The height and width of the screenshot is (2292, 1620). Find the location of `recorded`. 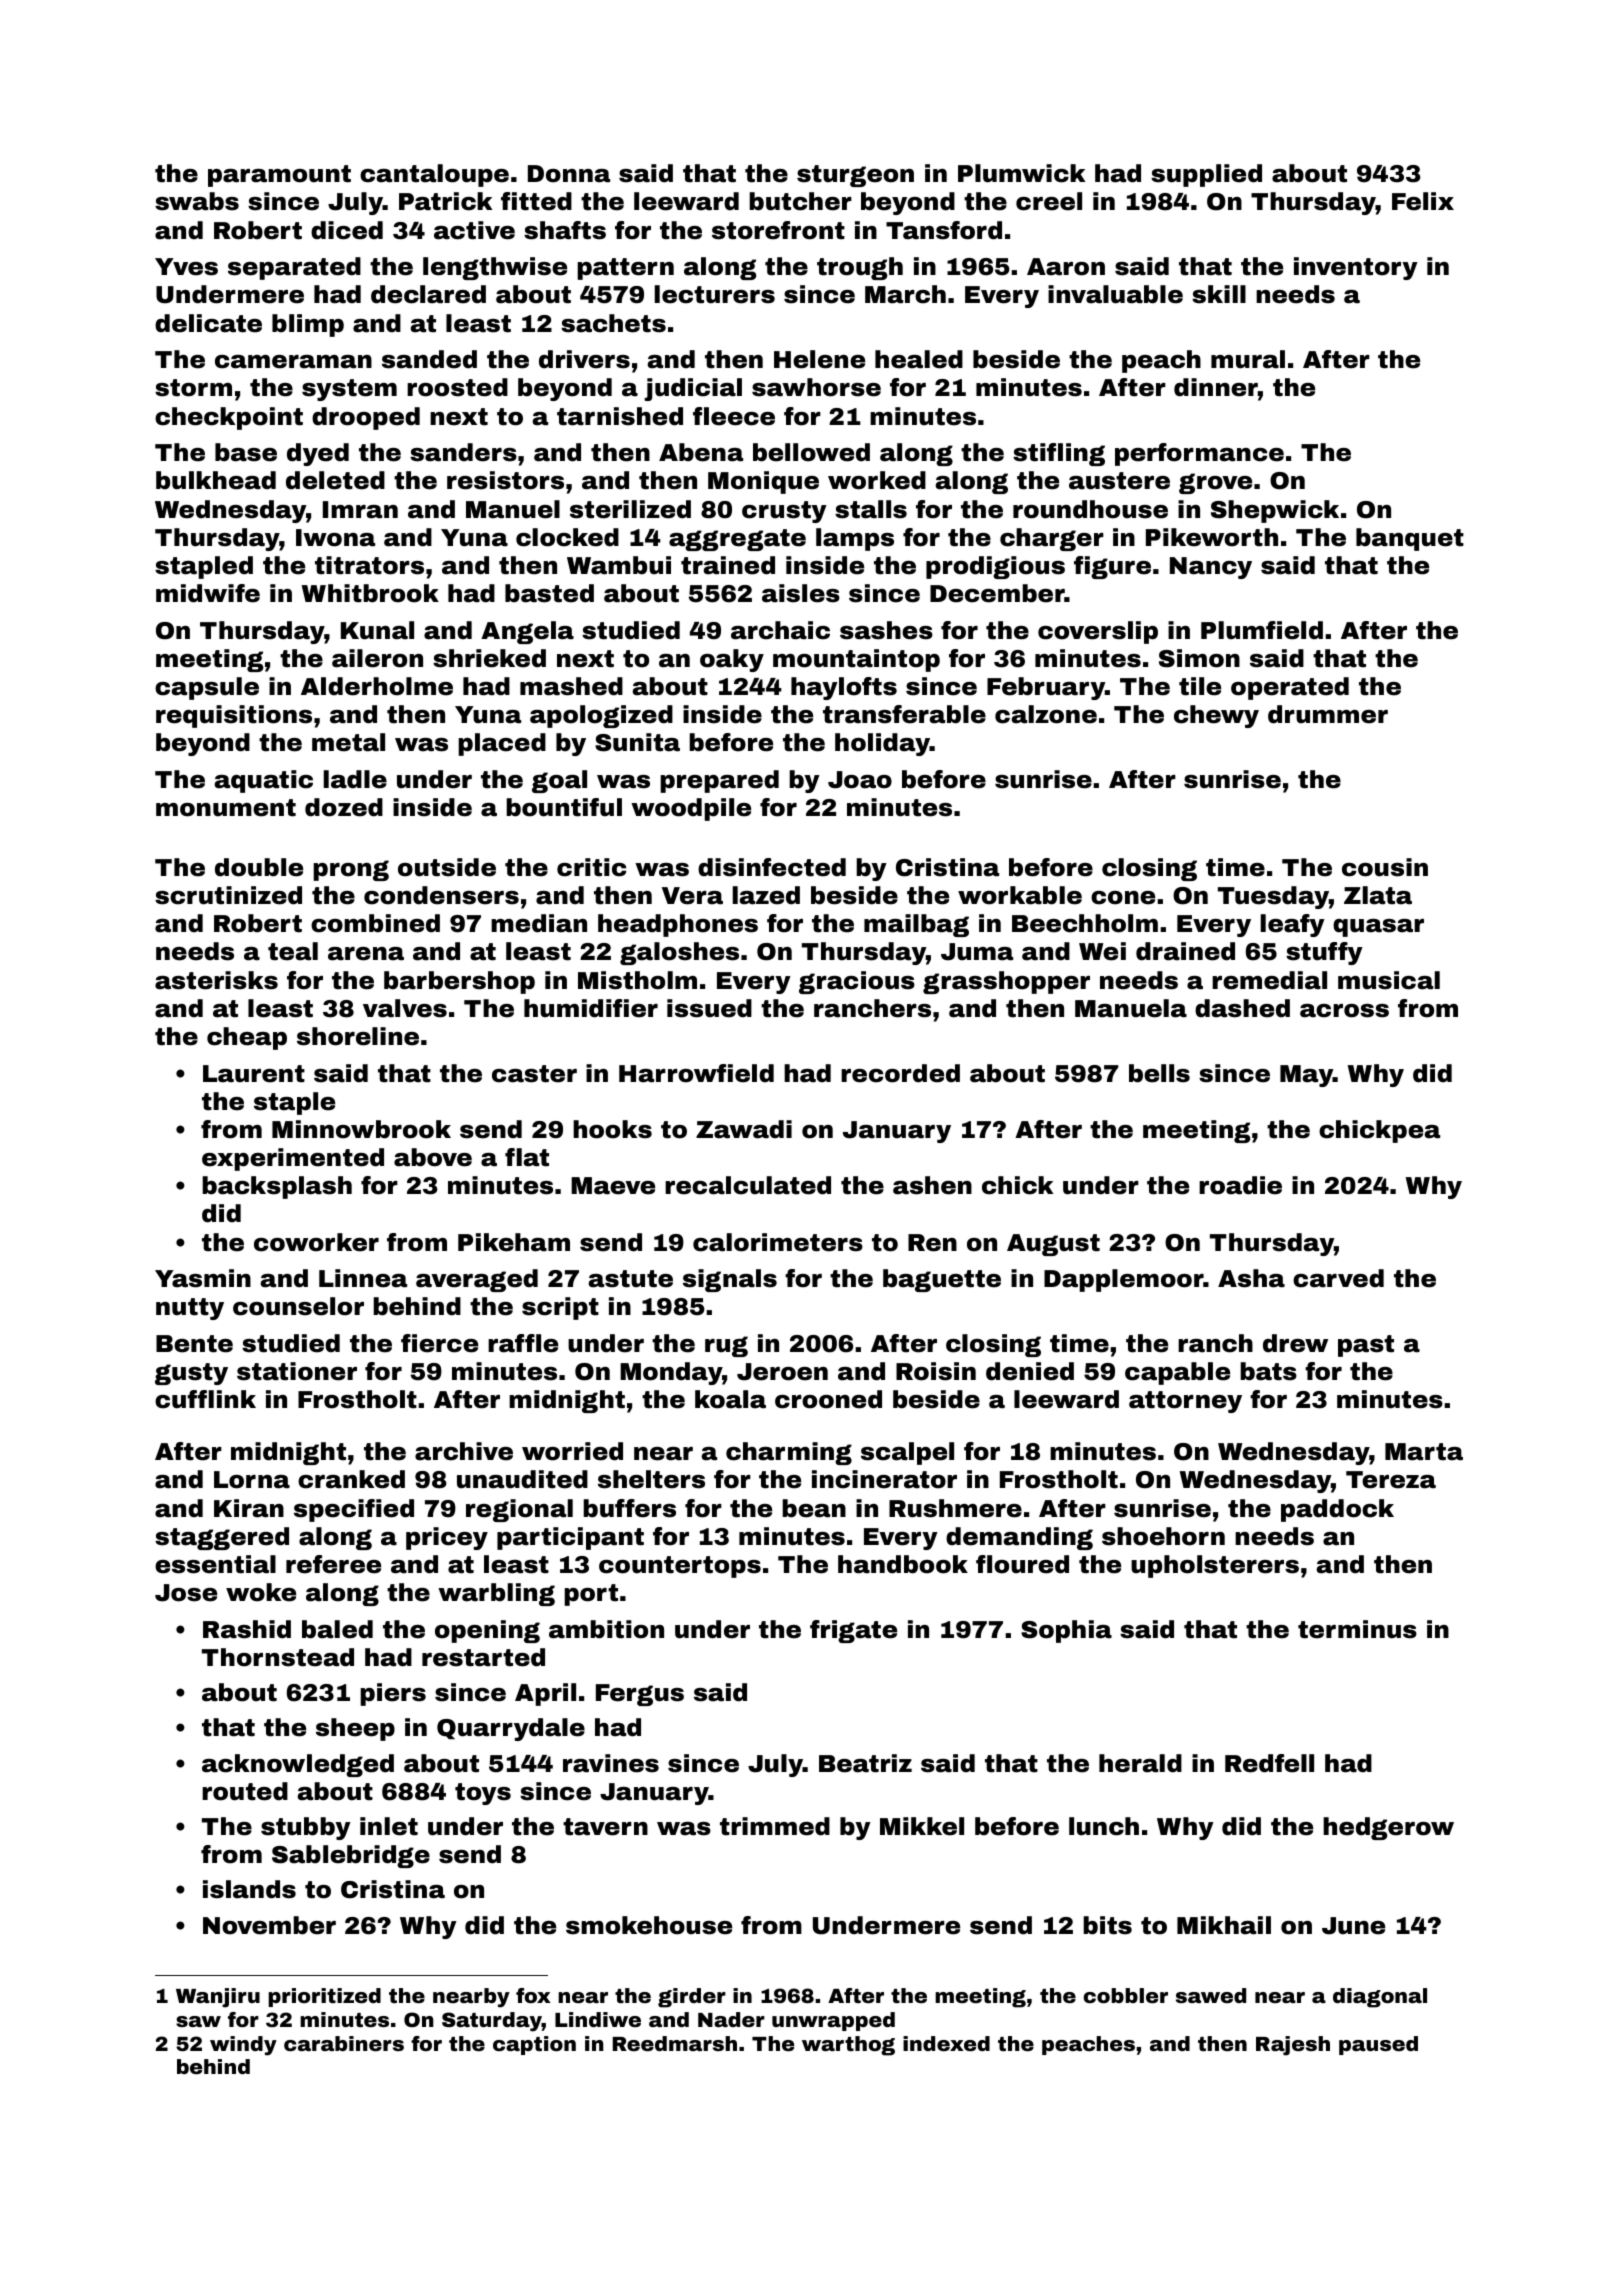

recorded is located at coordinates (900, 1073).
